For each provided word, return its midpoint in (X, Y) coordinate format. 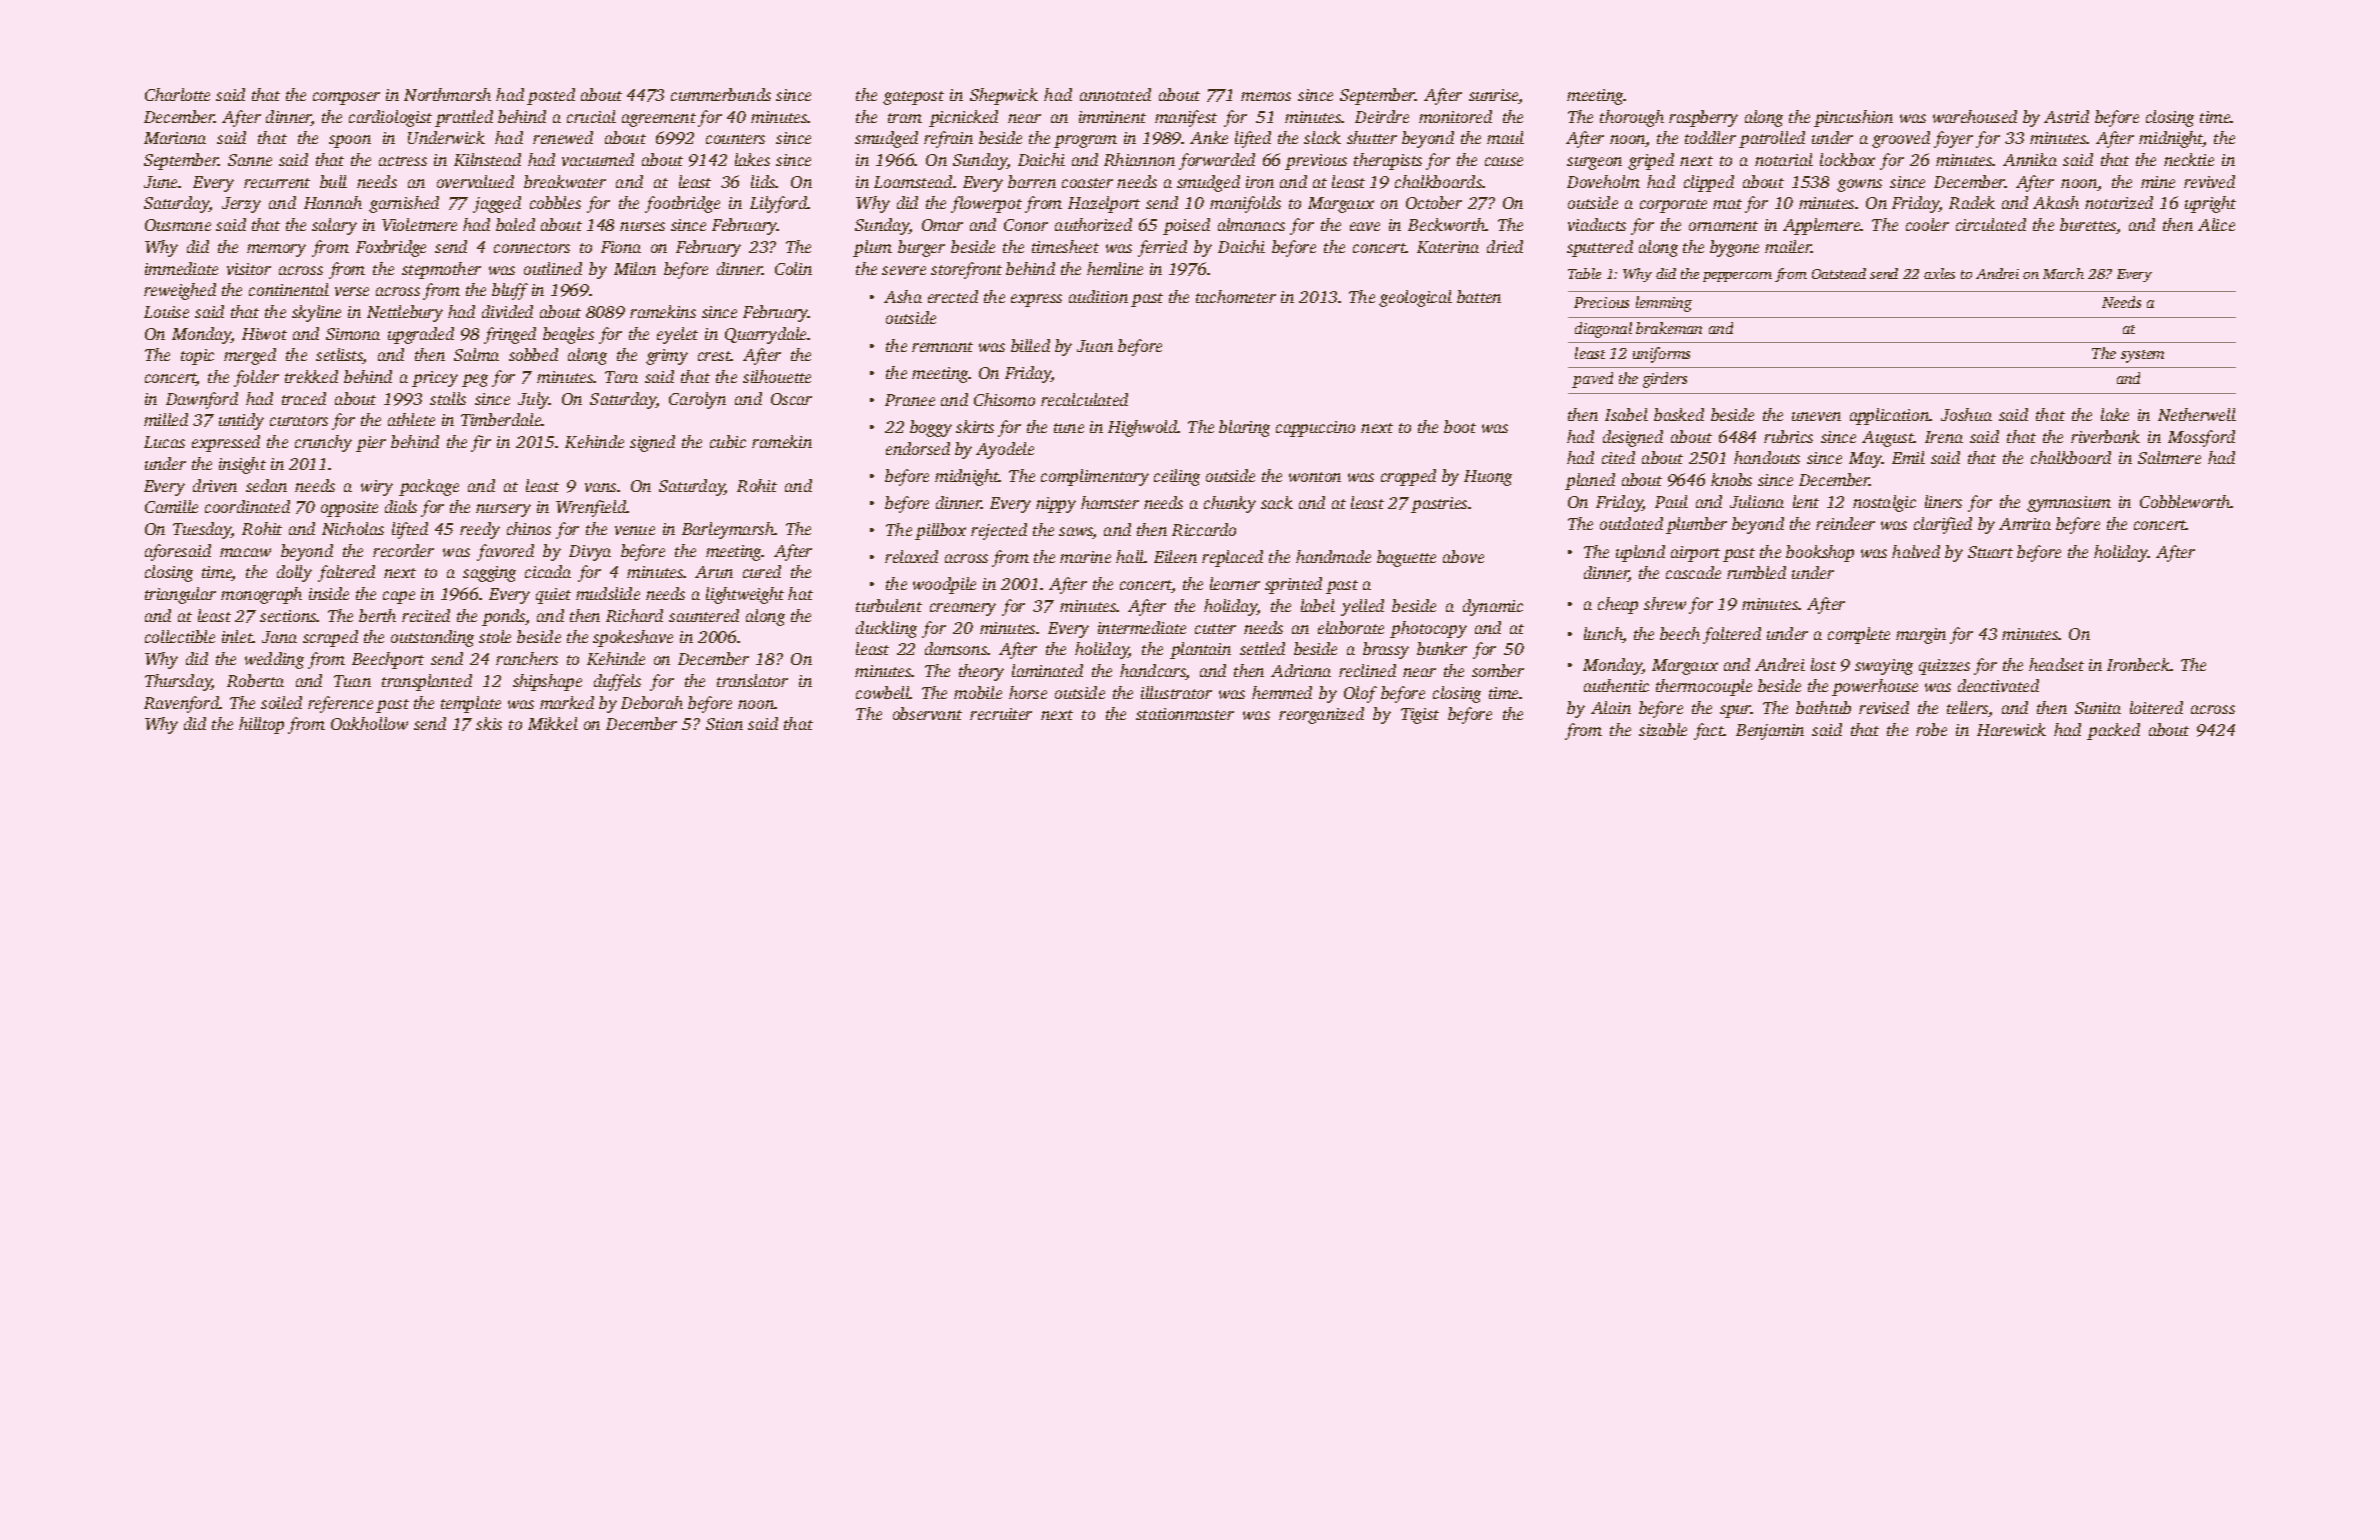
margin (1921, 636)
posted (551, 96)
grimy (667, 357)
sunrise (1494, 96)
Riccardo (1204, 529)
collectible (180, 636)
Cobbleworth (2185, 501)
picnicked (963, 118)
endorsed (918, 448)
